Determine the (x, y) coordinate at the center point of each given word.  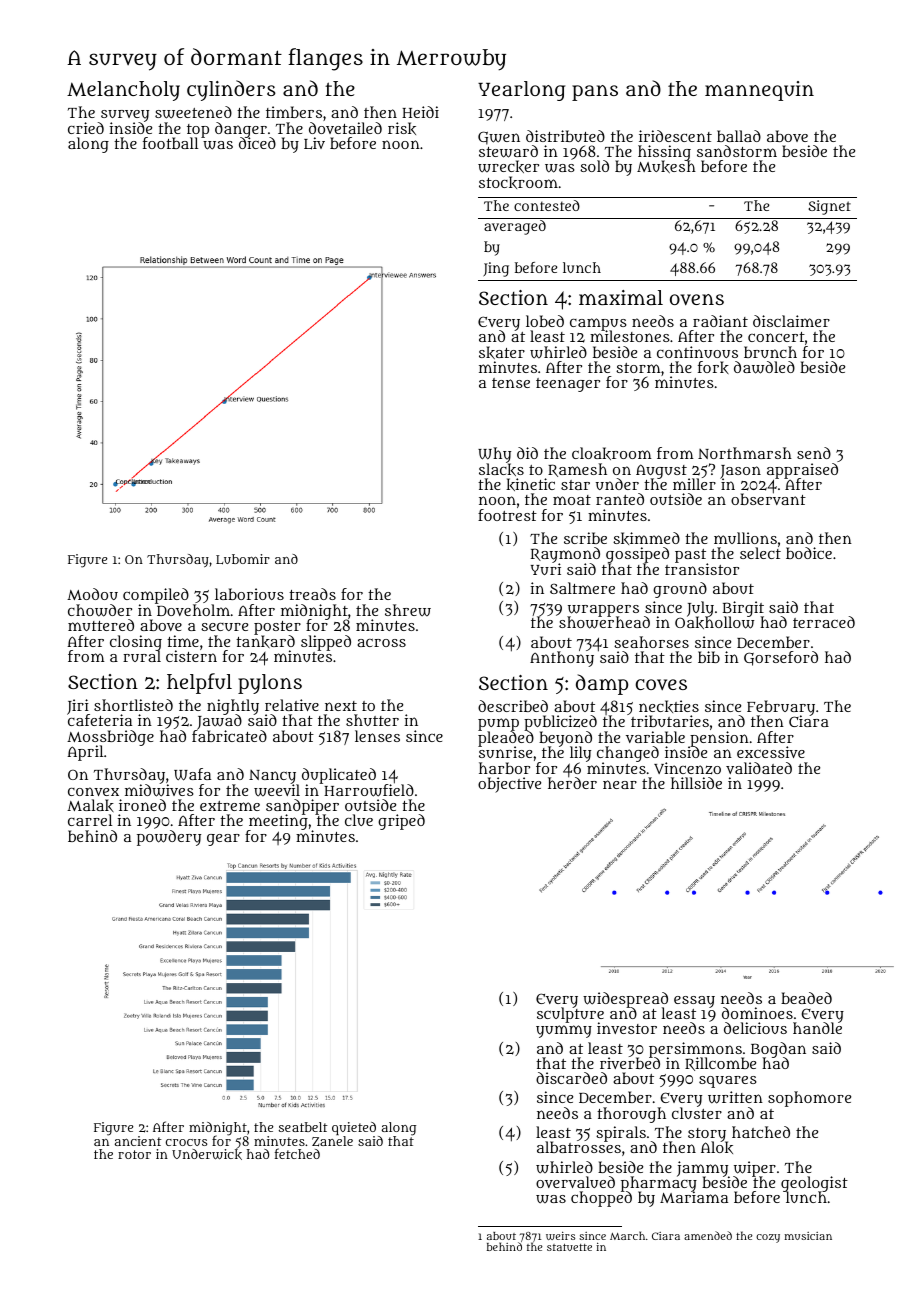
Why (494, 455)
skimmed (646, 538)
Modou (92, 594)
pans (595, 93)
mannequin (759, 91)
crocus (186, 1142)
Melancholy (123, 91)
